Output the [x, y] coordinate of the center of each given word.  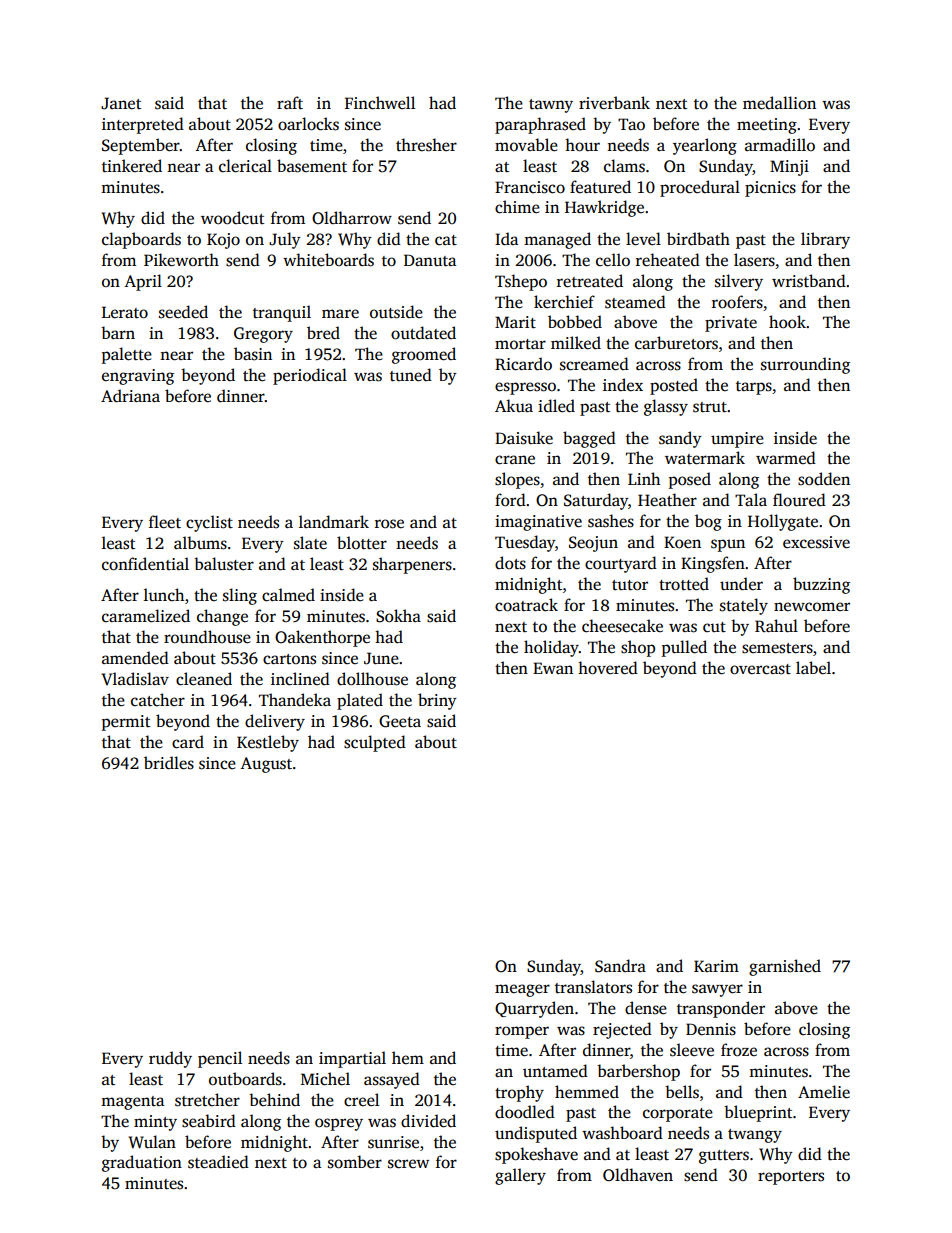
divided [428, 1121]
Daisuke [524, 438]
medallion [779, 103]
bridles [169, 763]
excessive [816, 542]
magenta [132, 1103]
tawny [551, 106]
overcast [760, 669]
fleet [165, 522]
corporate [678, 1115]
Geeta [400, 721]
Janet [121, 103]
